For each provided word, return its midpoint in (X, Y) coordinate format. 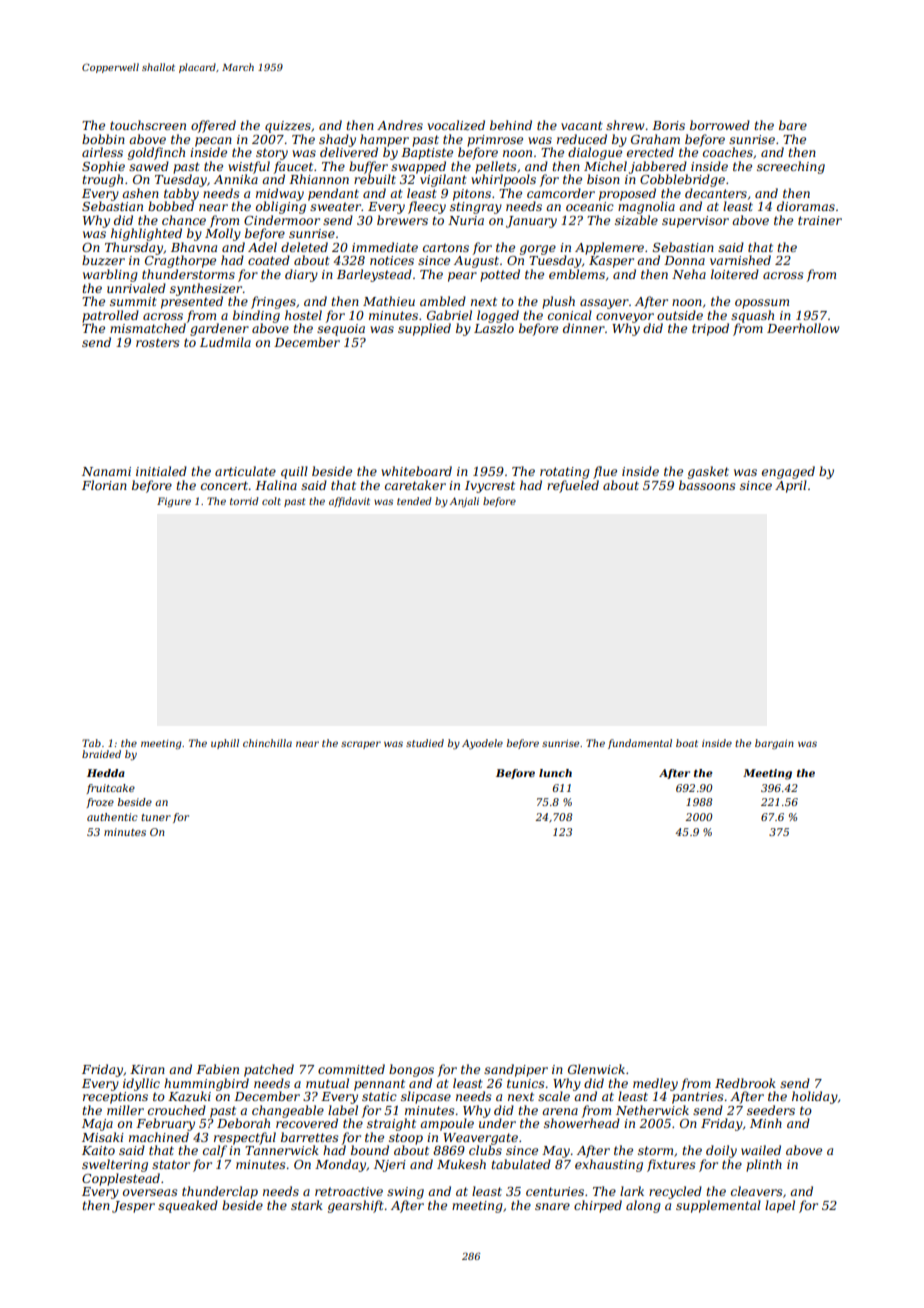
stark (307, 1205)
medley (655, 1084)
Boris (668, 125)
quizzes (288, 127)
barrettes (310, 1137)
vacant (582, 125)
